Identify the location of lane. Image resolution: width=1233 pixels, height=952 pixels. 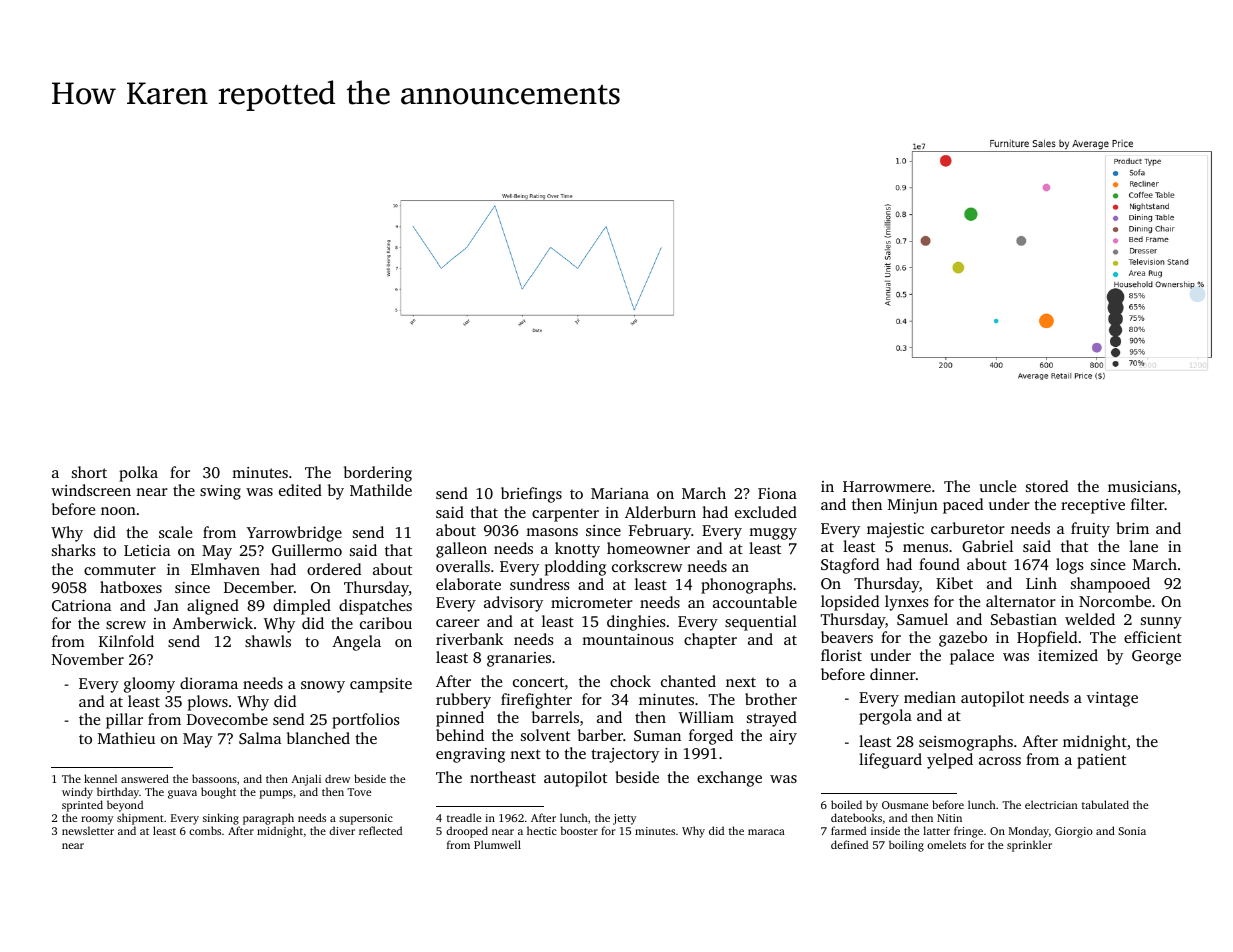
(1143, 546).
